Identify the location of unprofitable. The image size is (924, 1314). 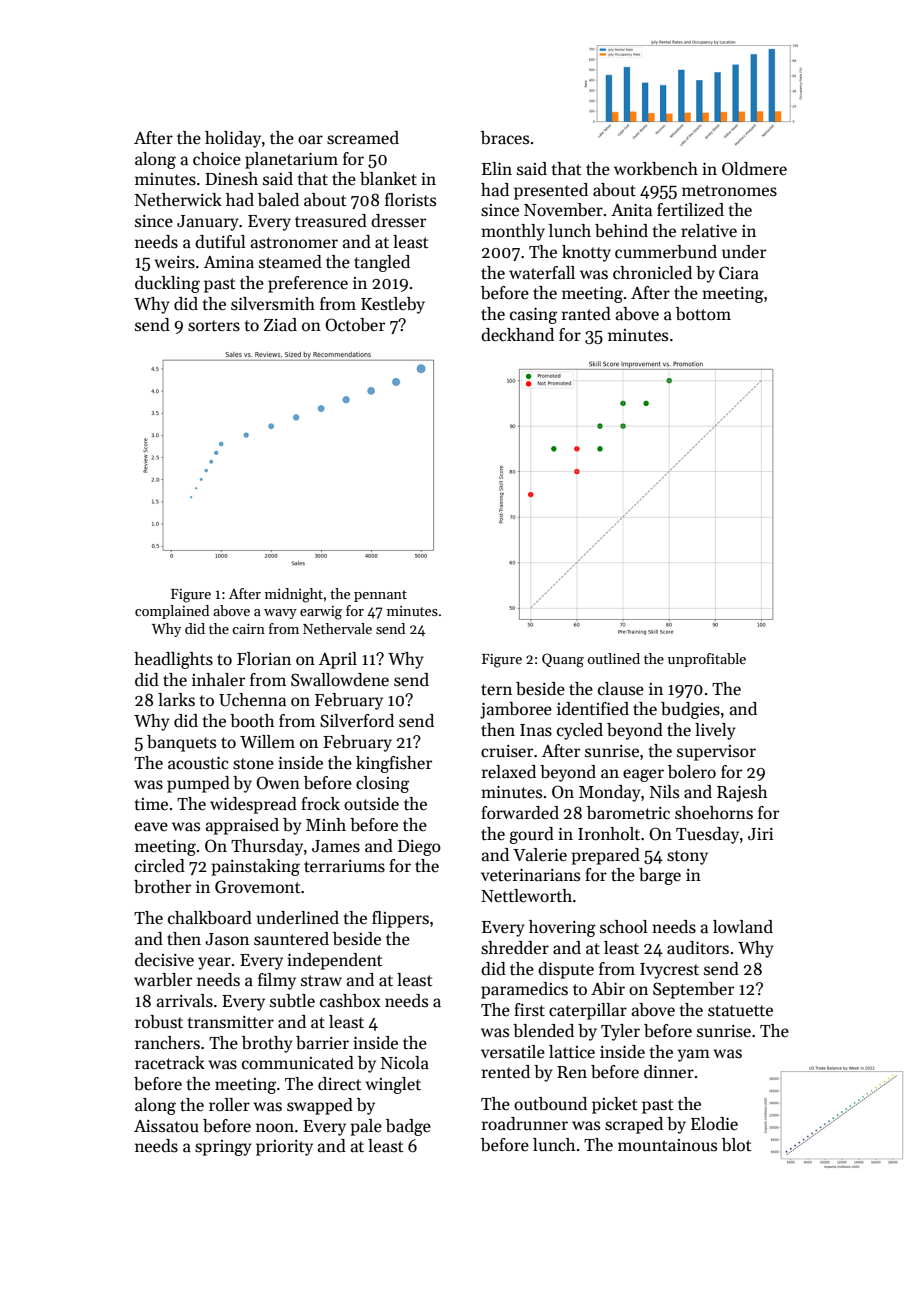
(707, 660).
